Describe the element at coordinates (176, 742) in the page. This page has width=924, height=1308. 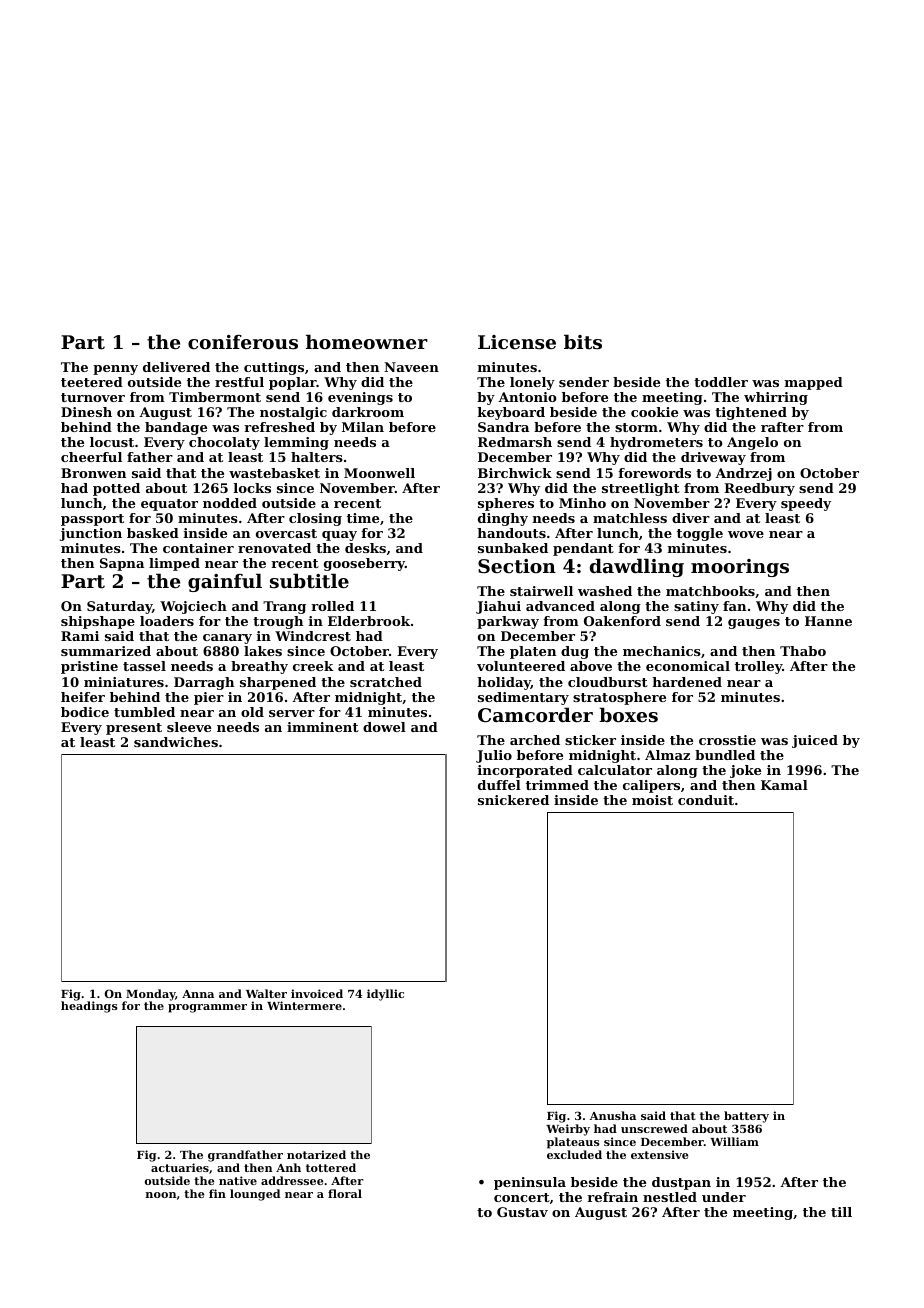
I see `sandwiches` at that location.
